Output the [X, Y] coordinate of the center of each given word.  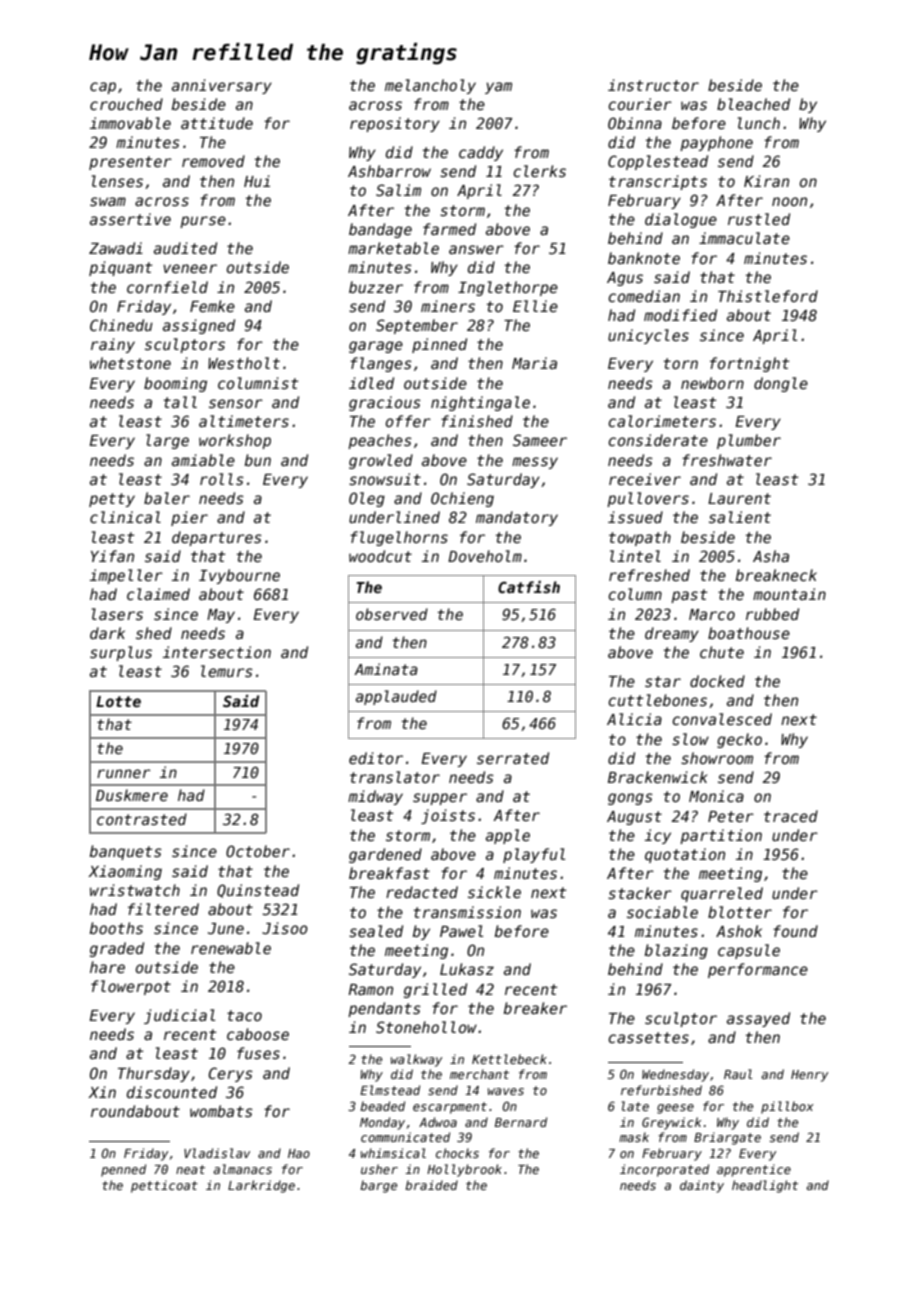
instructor [653, 85]
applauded [396, 697]
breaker [535, 1008]
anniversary [222, 86]
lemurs [227, 671]
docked [717, 681]
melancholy [430, 86]
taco [244, 1015]
